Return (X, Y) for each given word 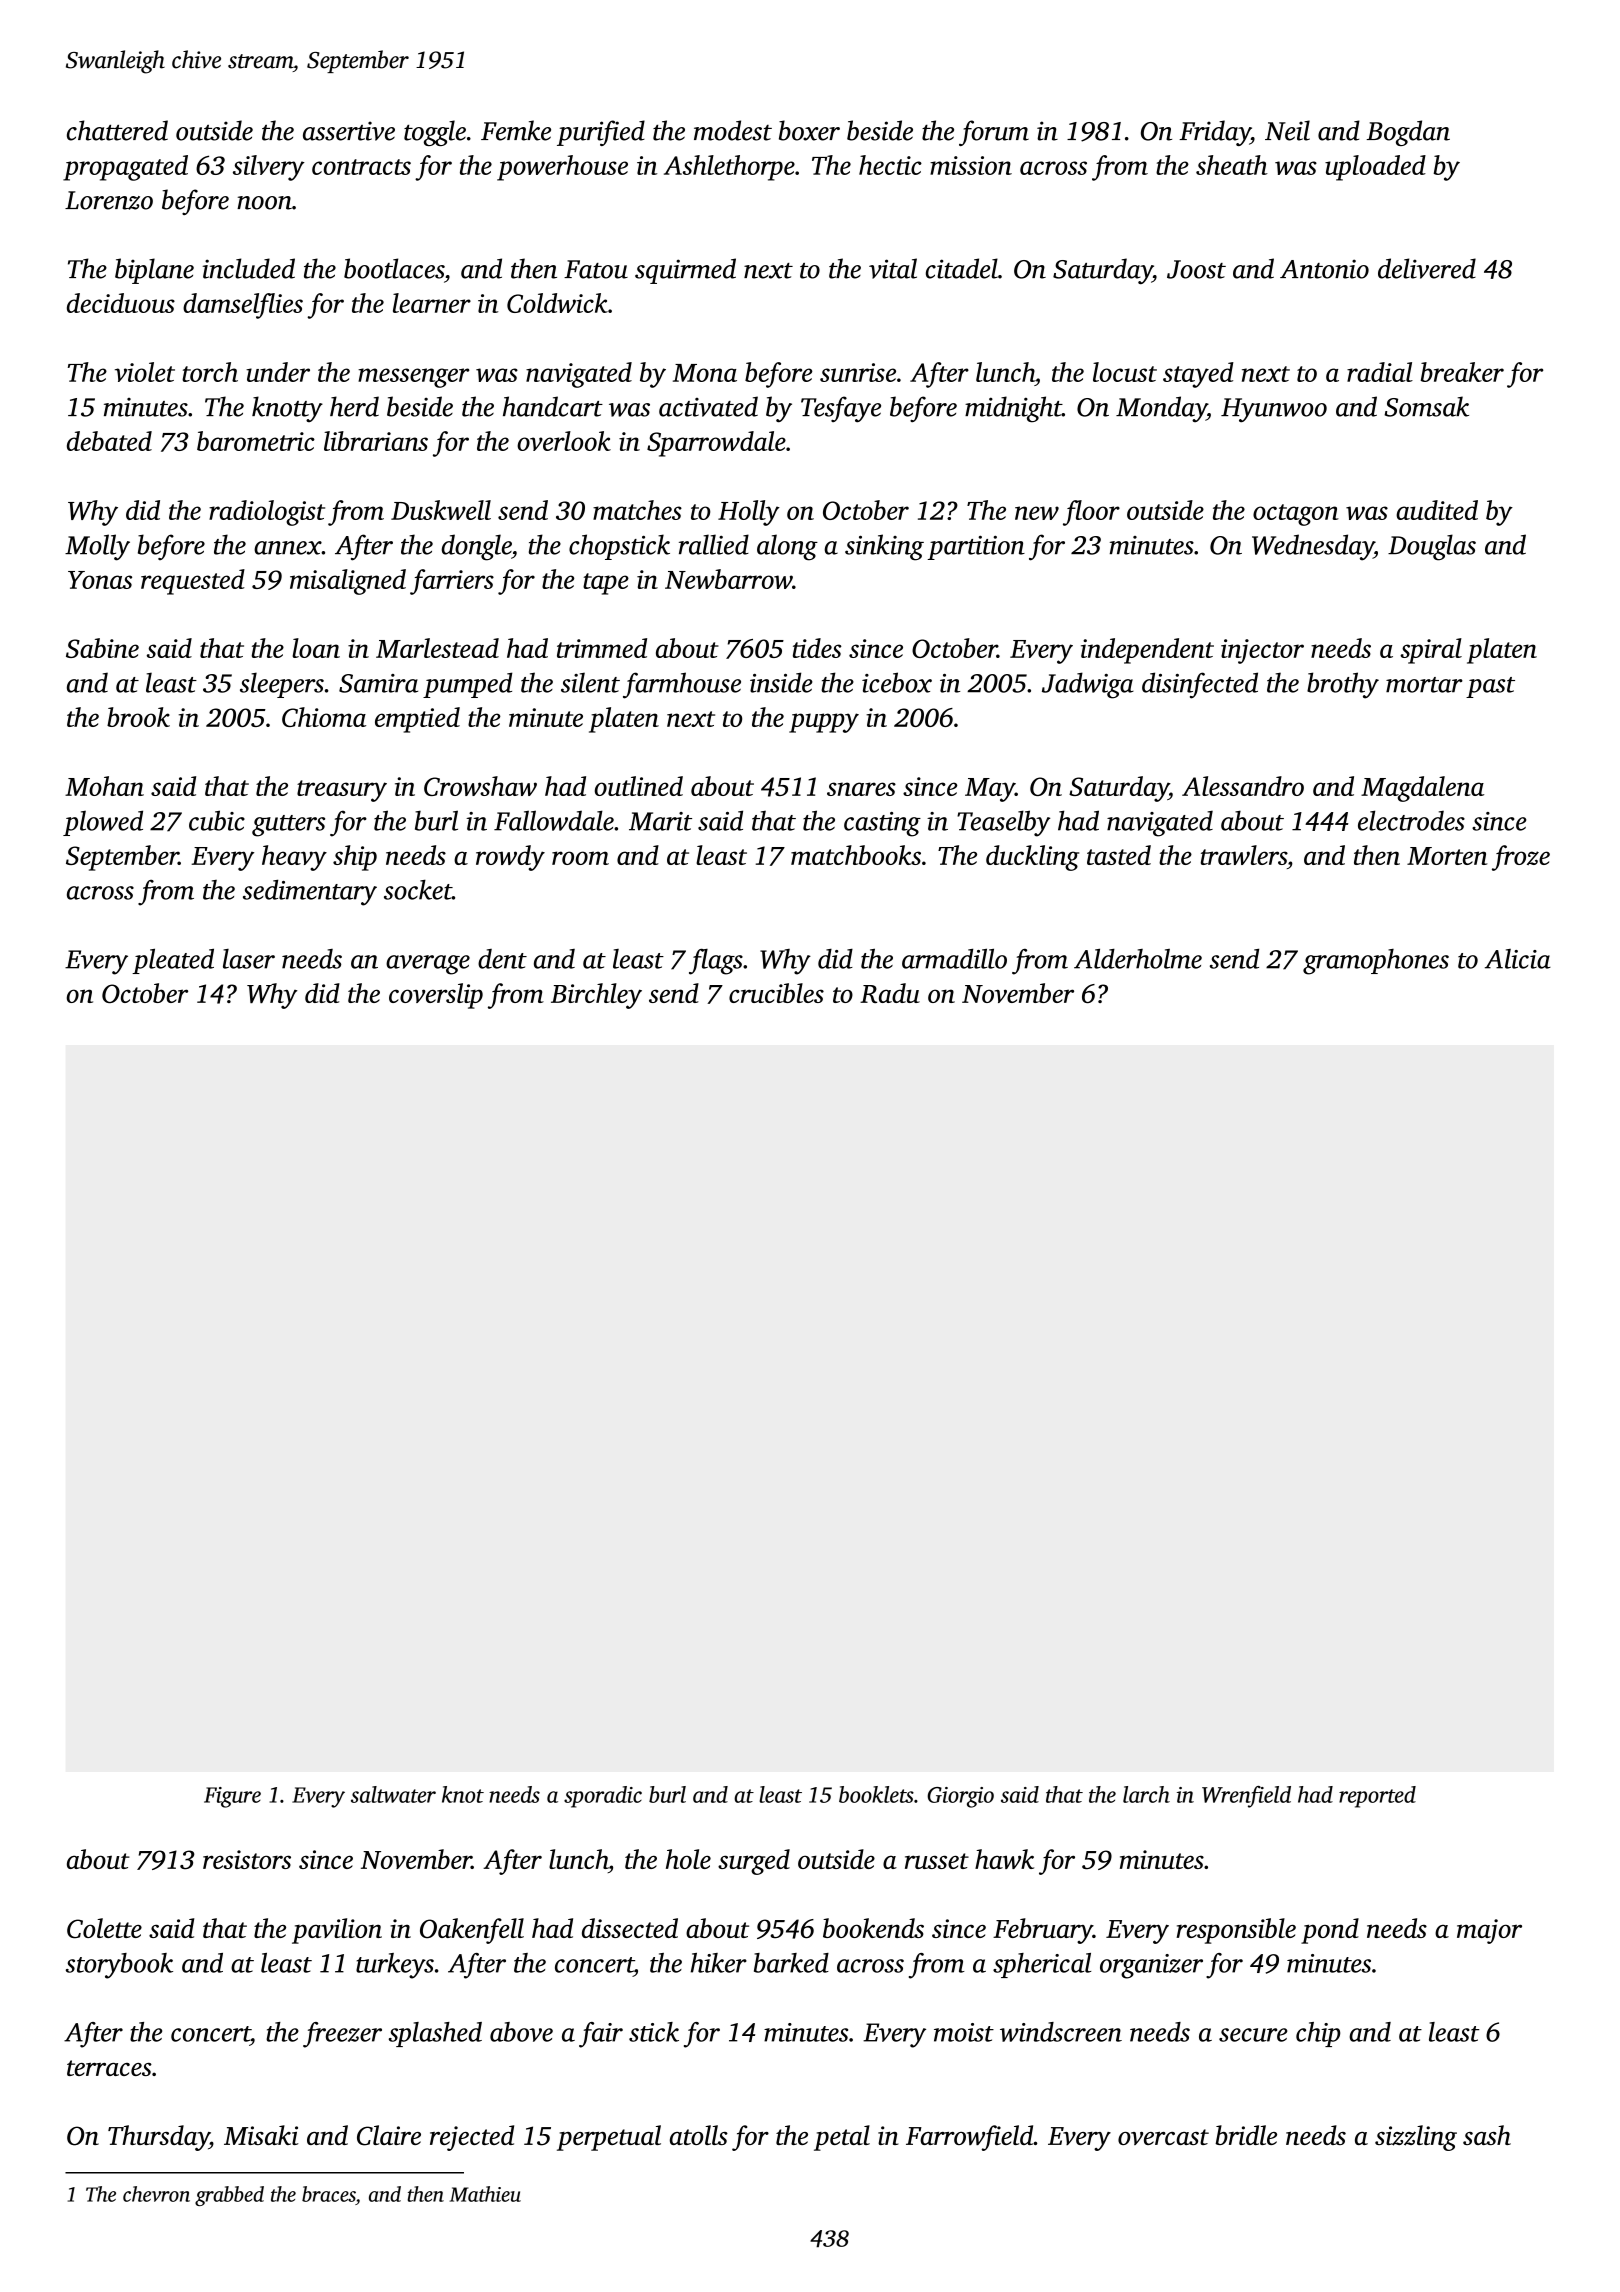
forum (994, 133)
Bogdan (1408, 133)
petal (842, 2138)
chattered (117, 130)
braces (329, 2194)
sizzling (1416, 2138)
